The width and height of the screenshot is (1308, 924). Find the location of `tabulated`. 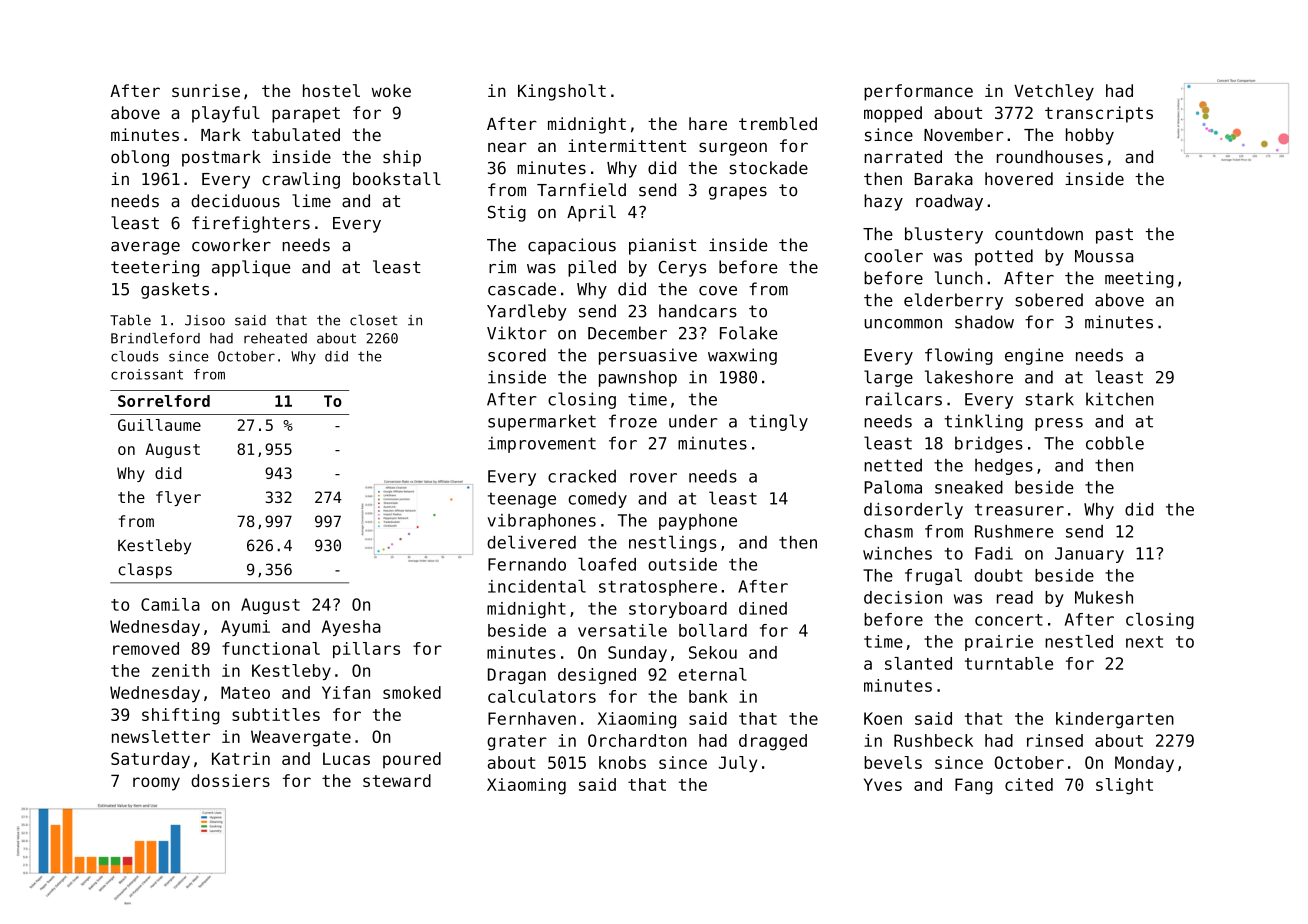

tabulated is located at coordinates (296, 134).
